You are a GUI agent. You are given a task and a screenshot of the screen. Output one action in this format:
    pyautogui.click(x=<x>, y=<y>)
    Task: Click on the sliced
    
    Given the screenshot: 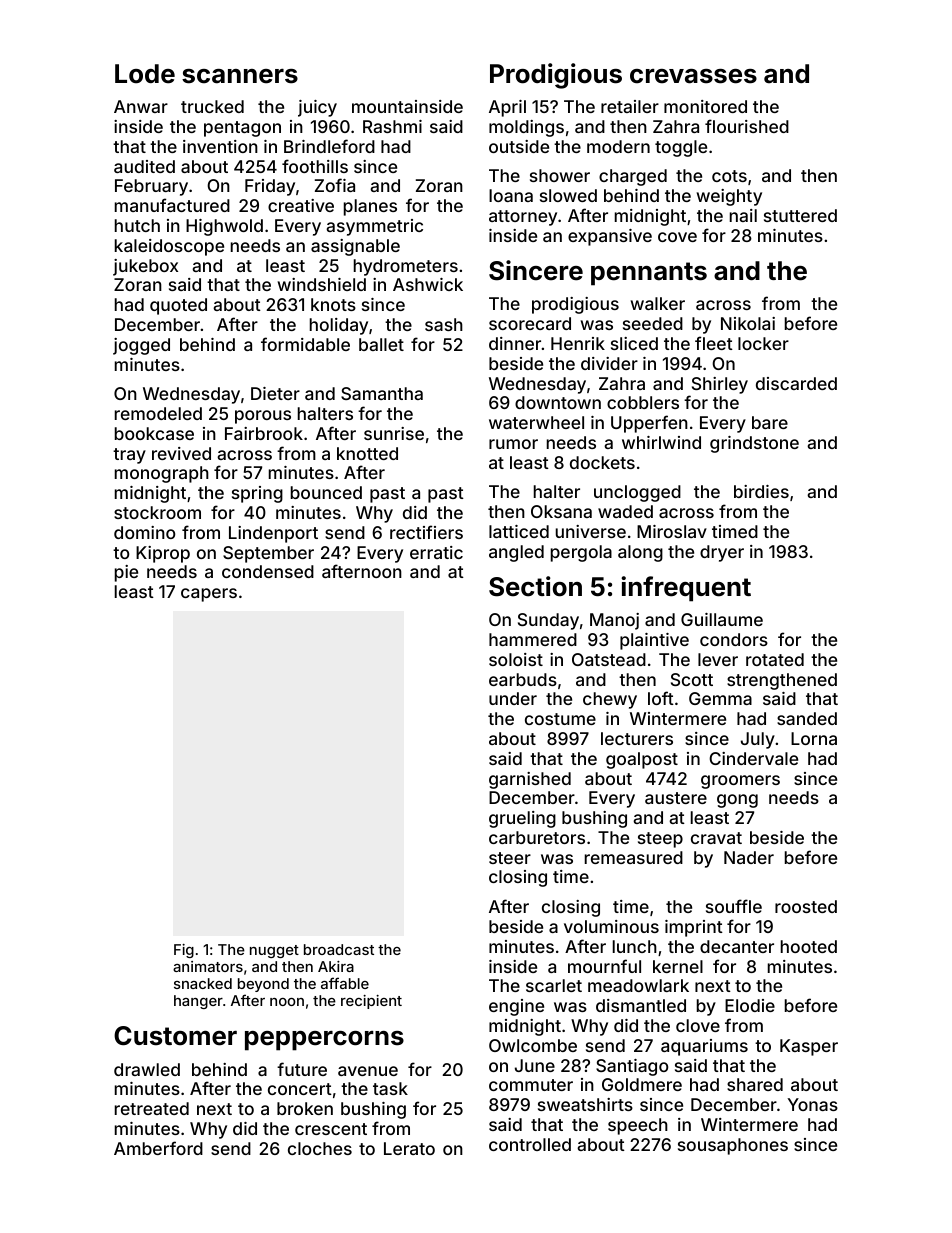 What is the action you would take?
    pyautogui.click(x=634, y=343)
